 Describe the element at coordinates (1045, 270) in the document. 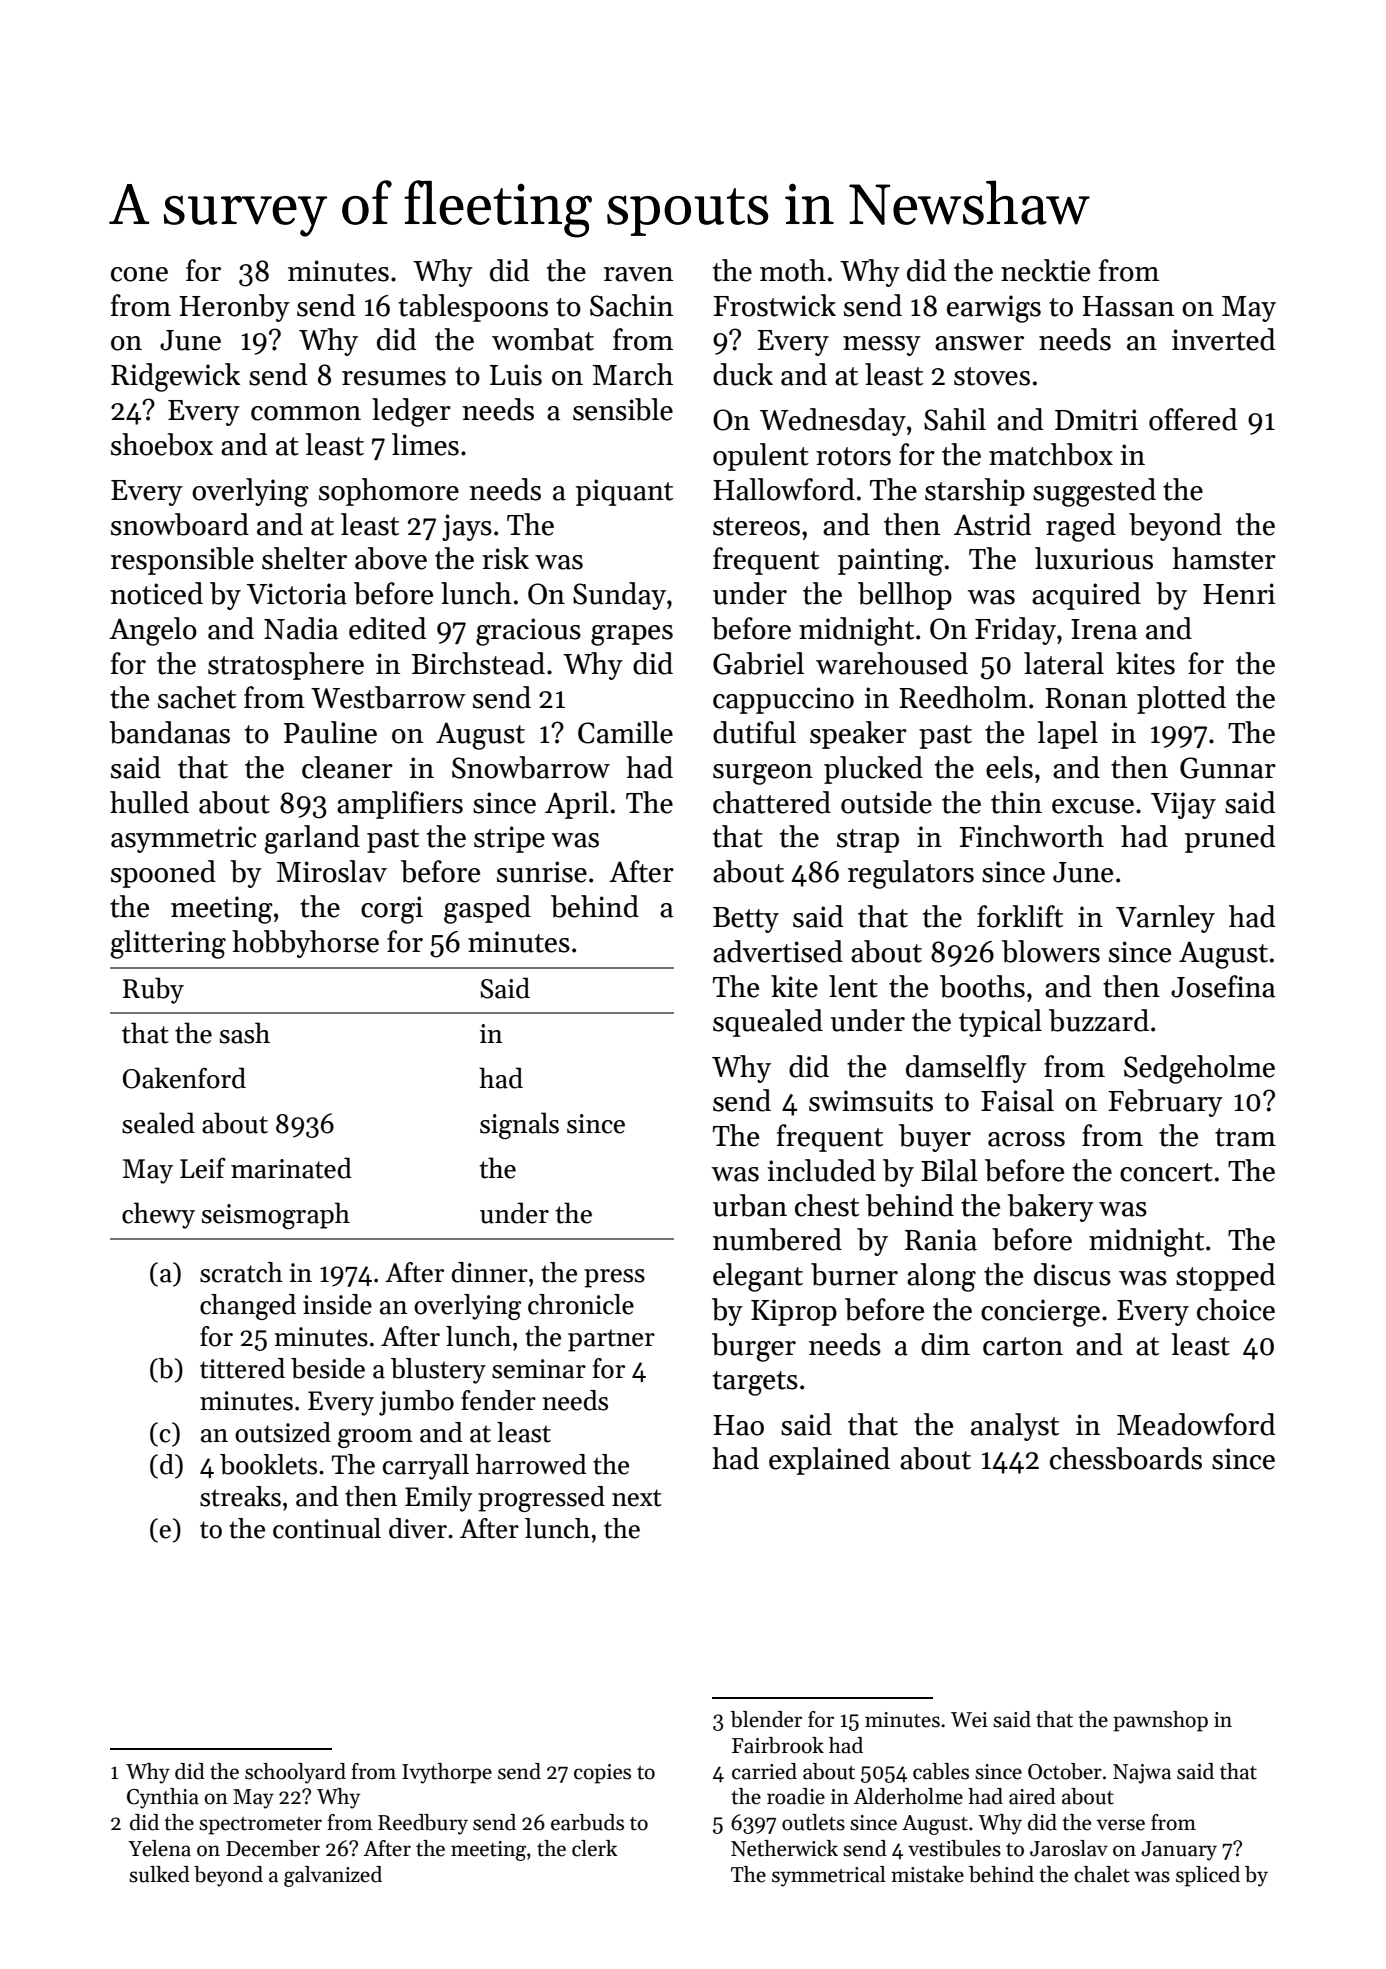

I see `necktie` at that location.
